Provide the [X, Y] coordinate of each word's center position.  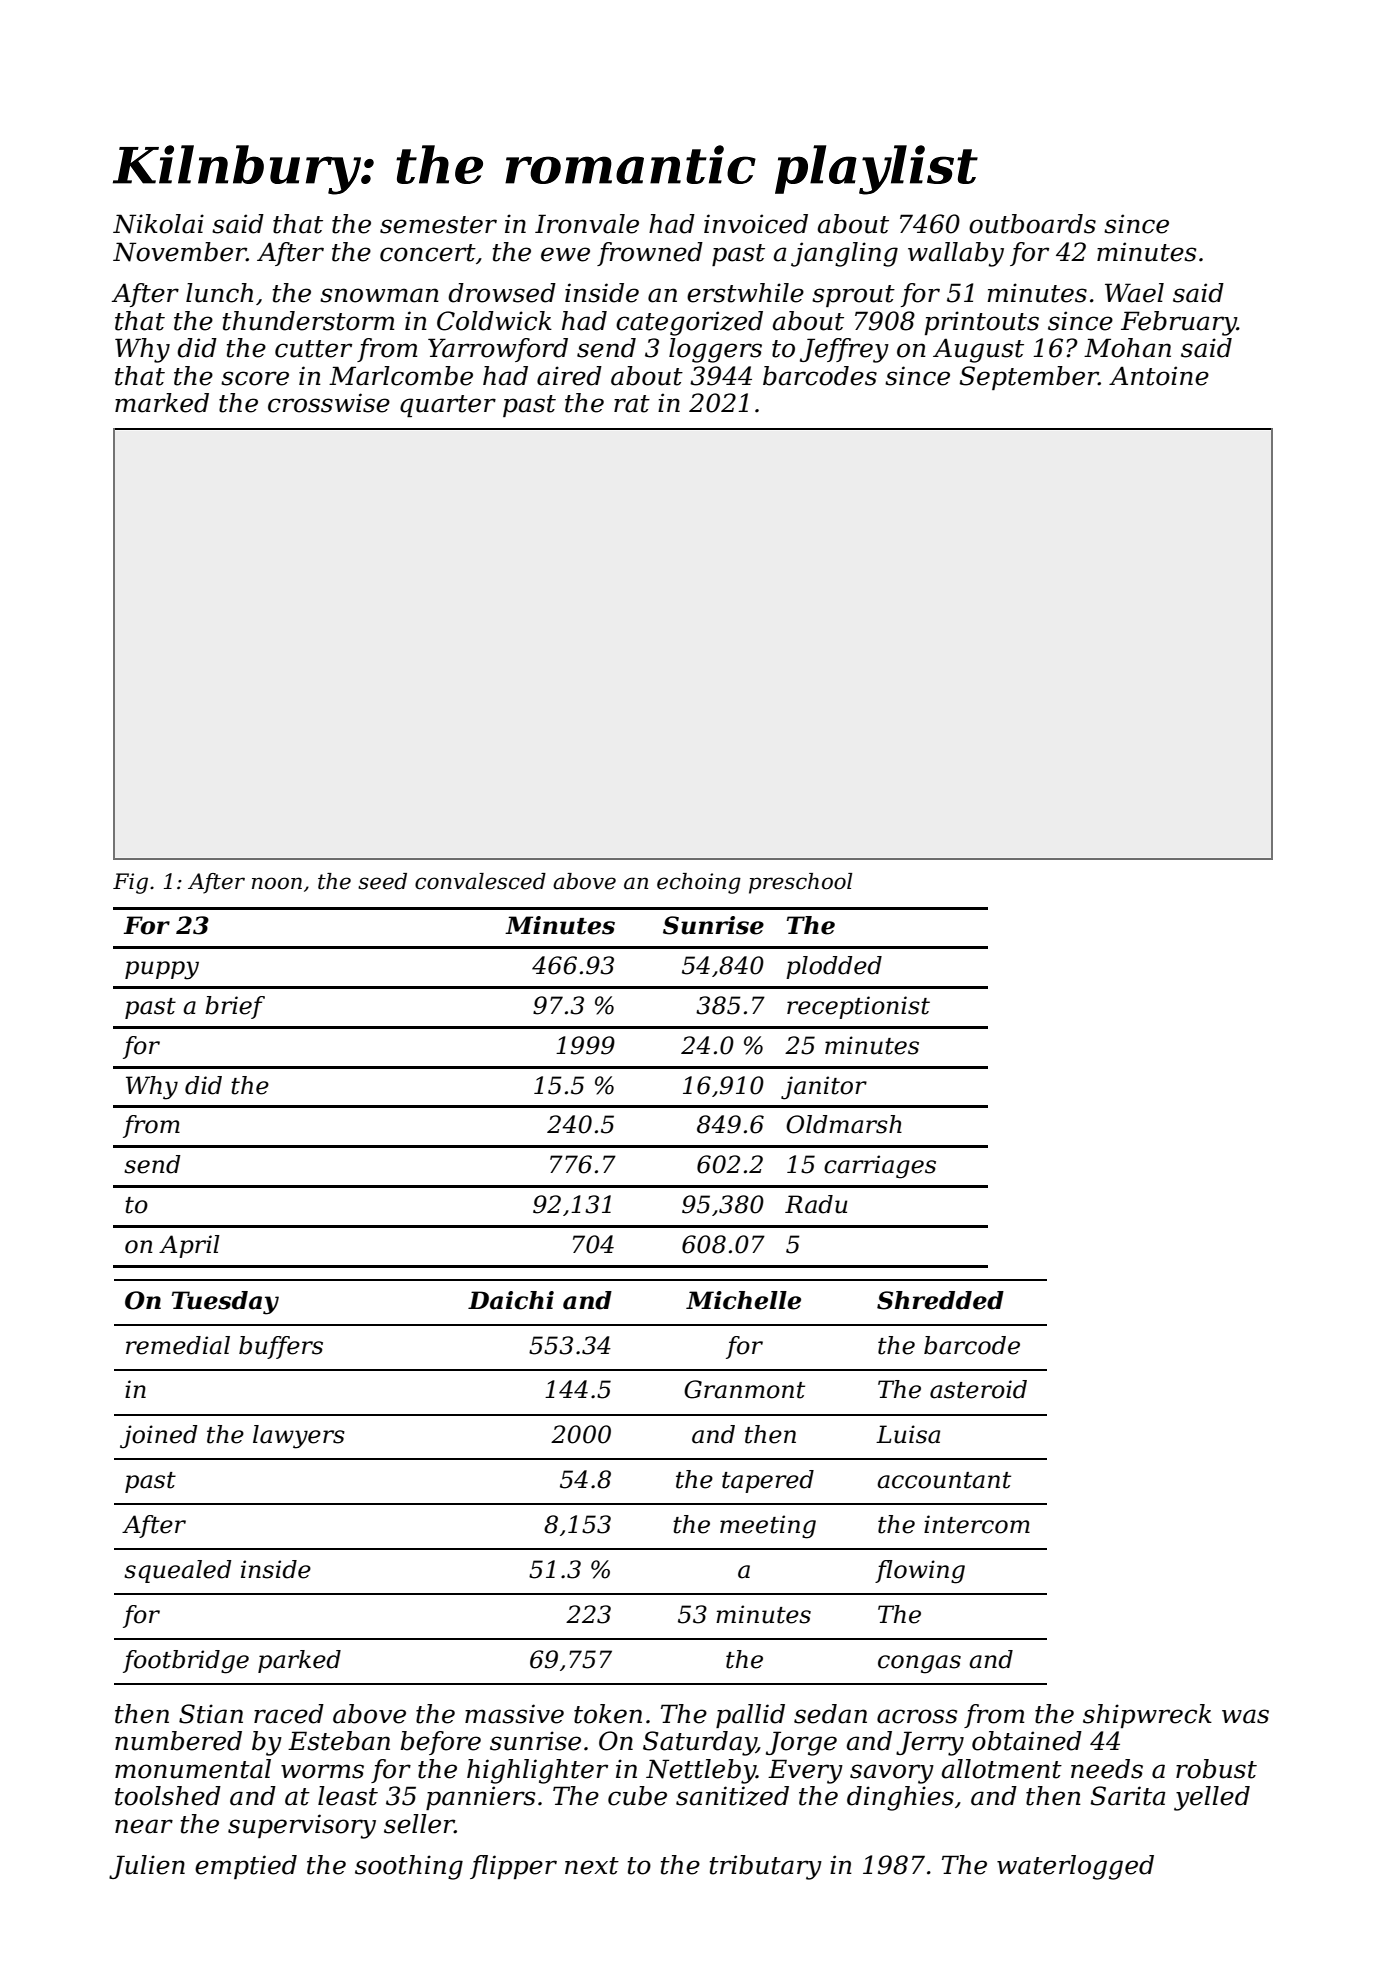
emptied [246, 1867]
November [180, 252]
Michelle [743, 1300]
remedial [178, 1345]
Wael [1134, 293]
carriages [880, 1167]
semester [438, 225]
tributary [766, 1867]
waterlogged [1075, 1867]
